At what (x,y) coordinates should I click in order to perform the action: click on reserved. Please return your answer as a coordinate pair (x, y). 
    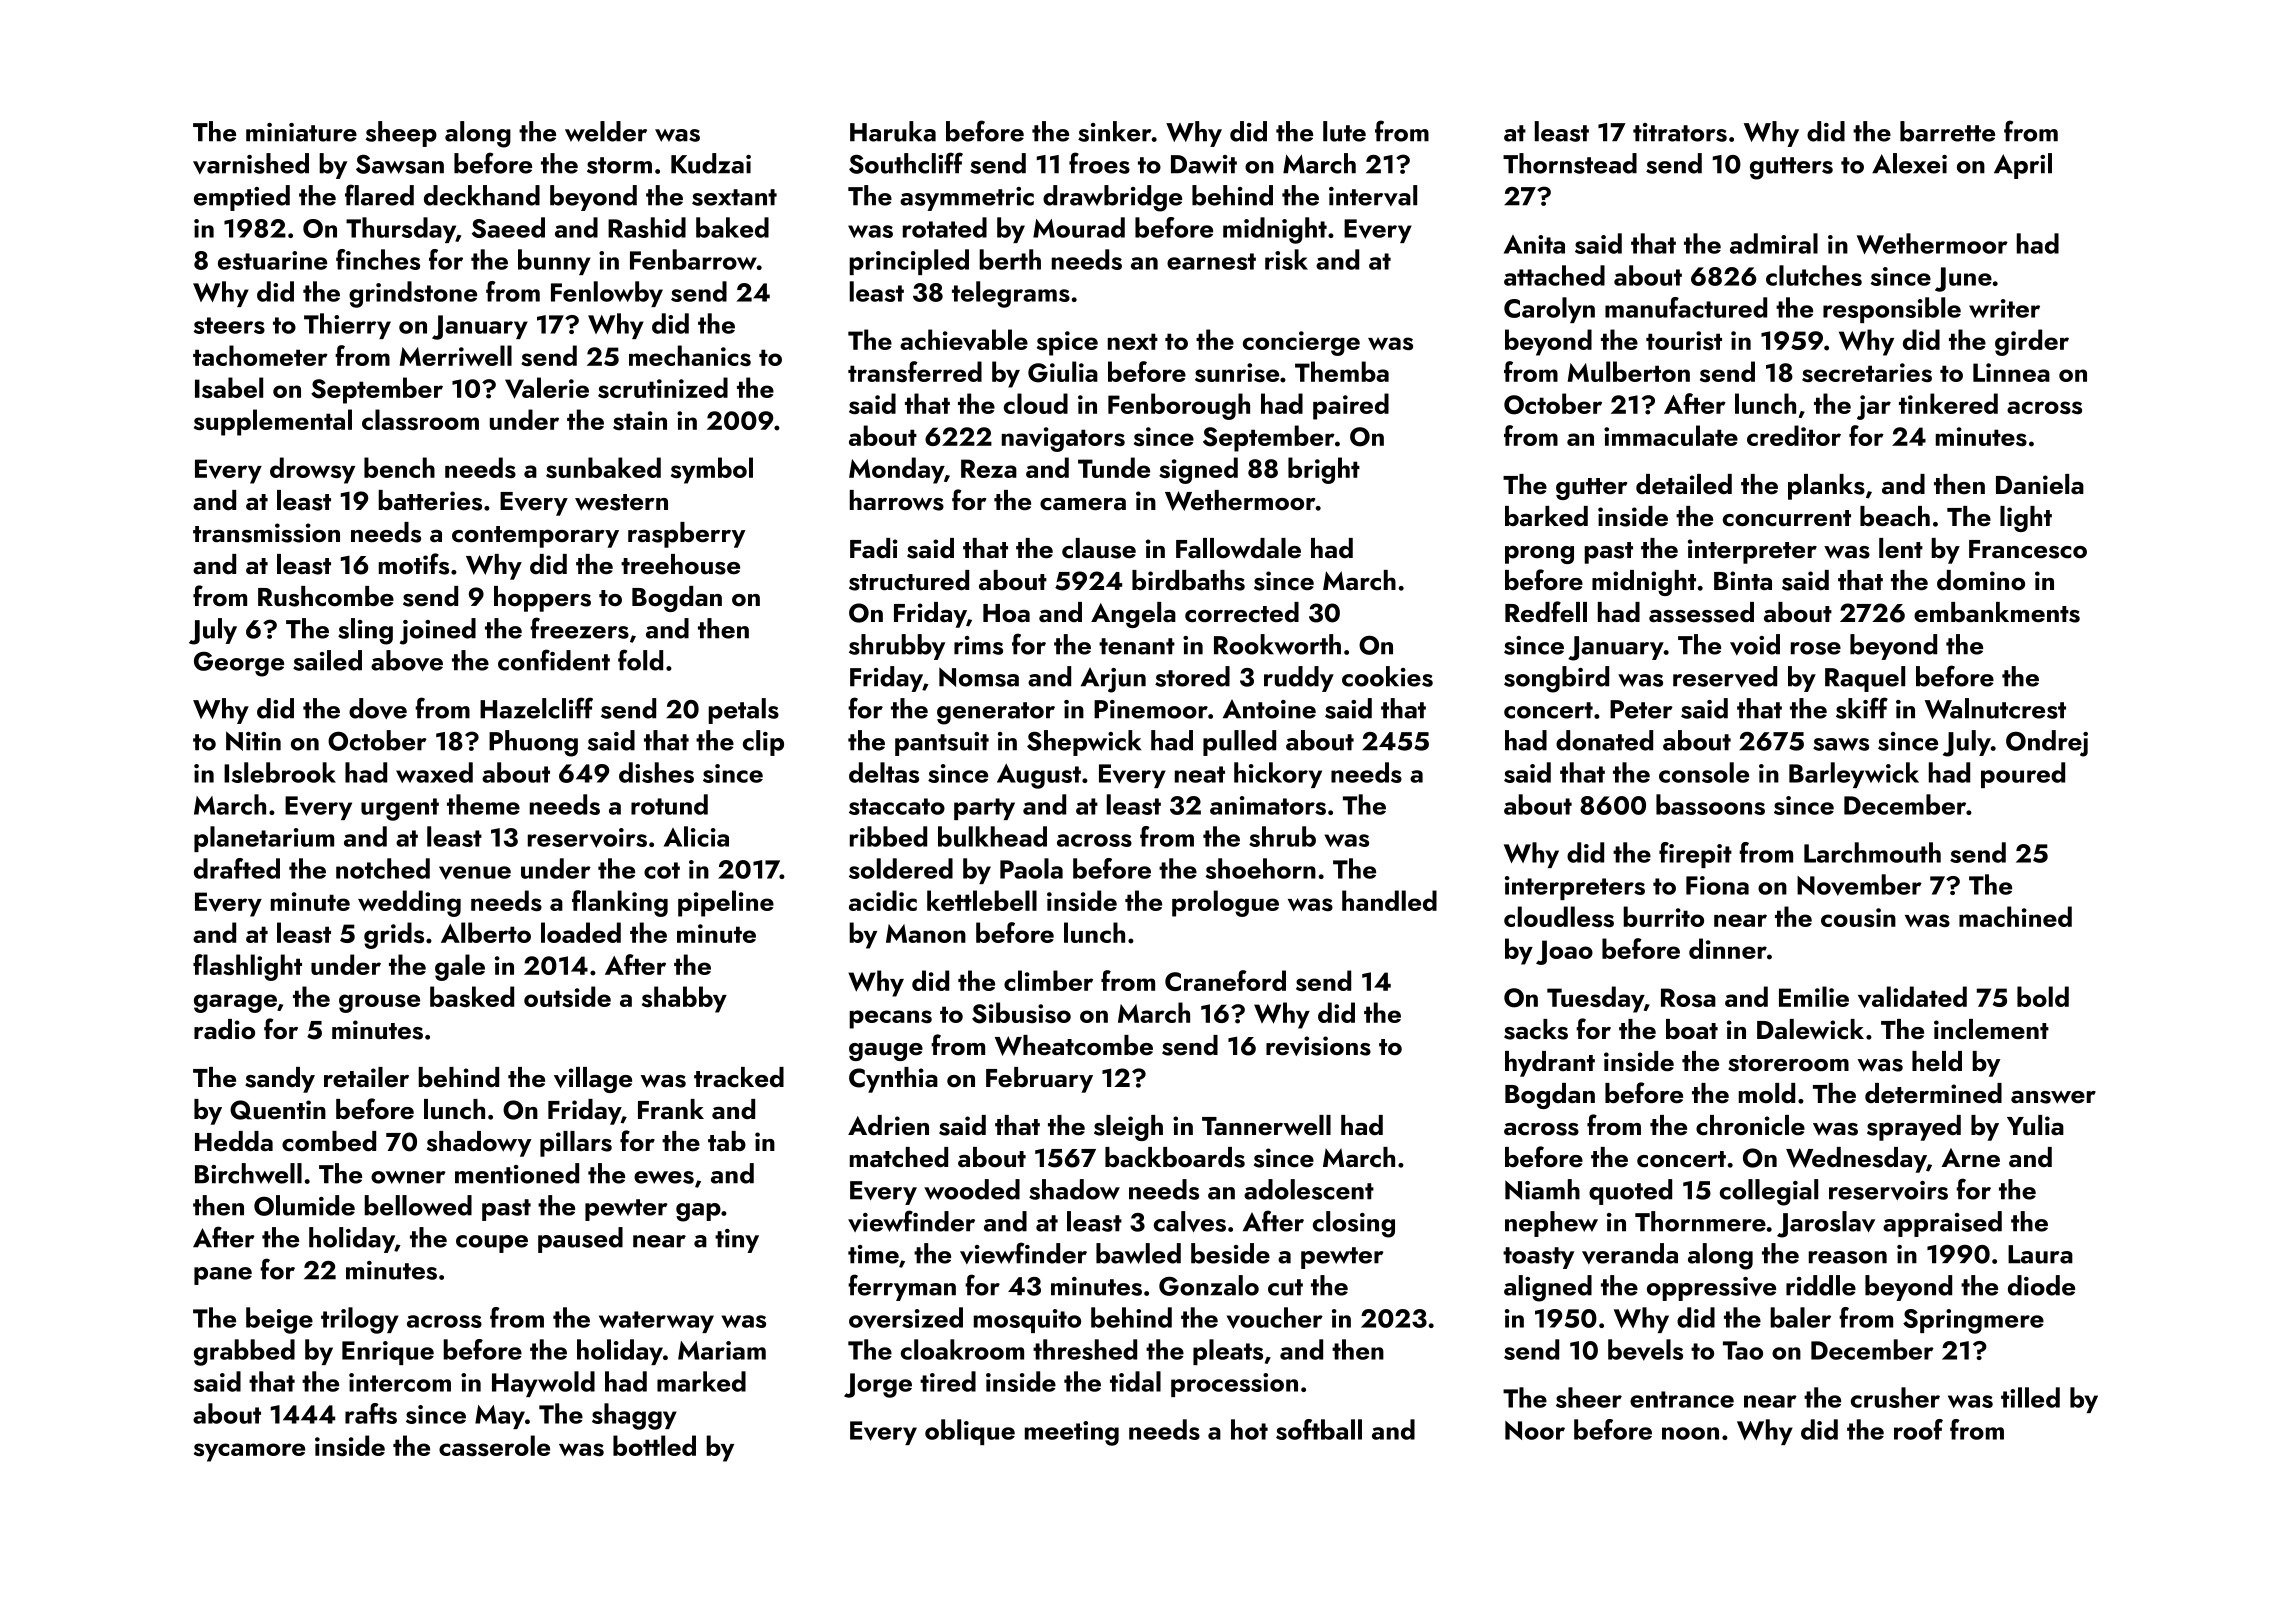
    Looking at the image, I should click on (1725, 676).
